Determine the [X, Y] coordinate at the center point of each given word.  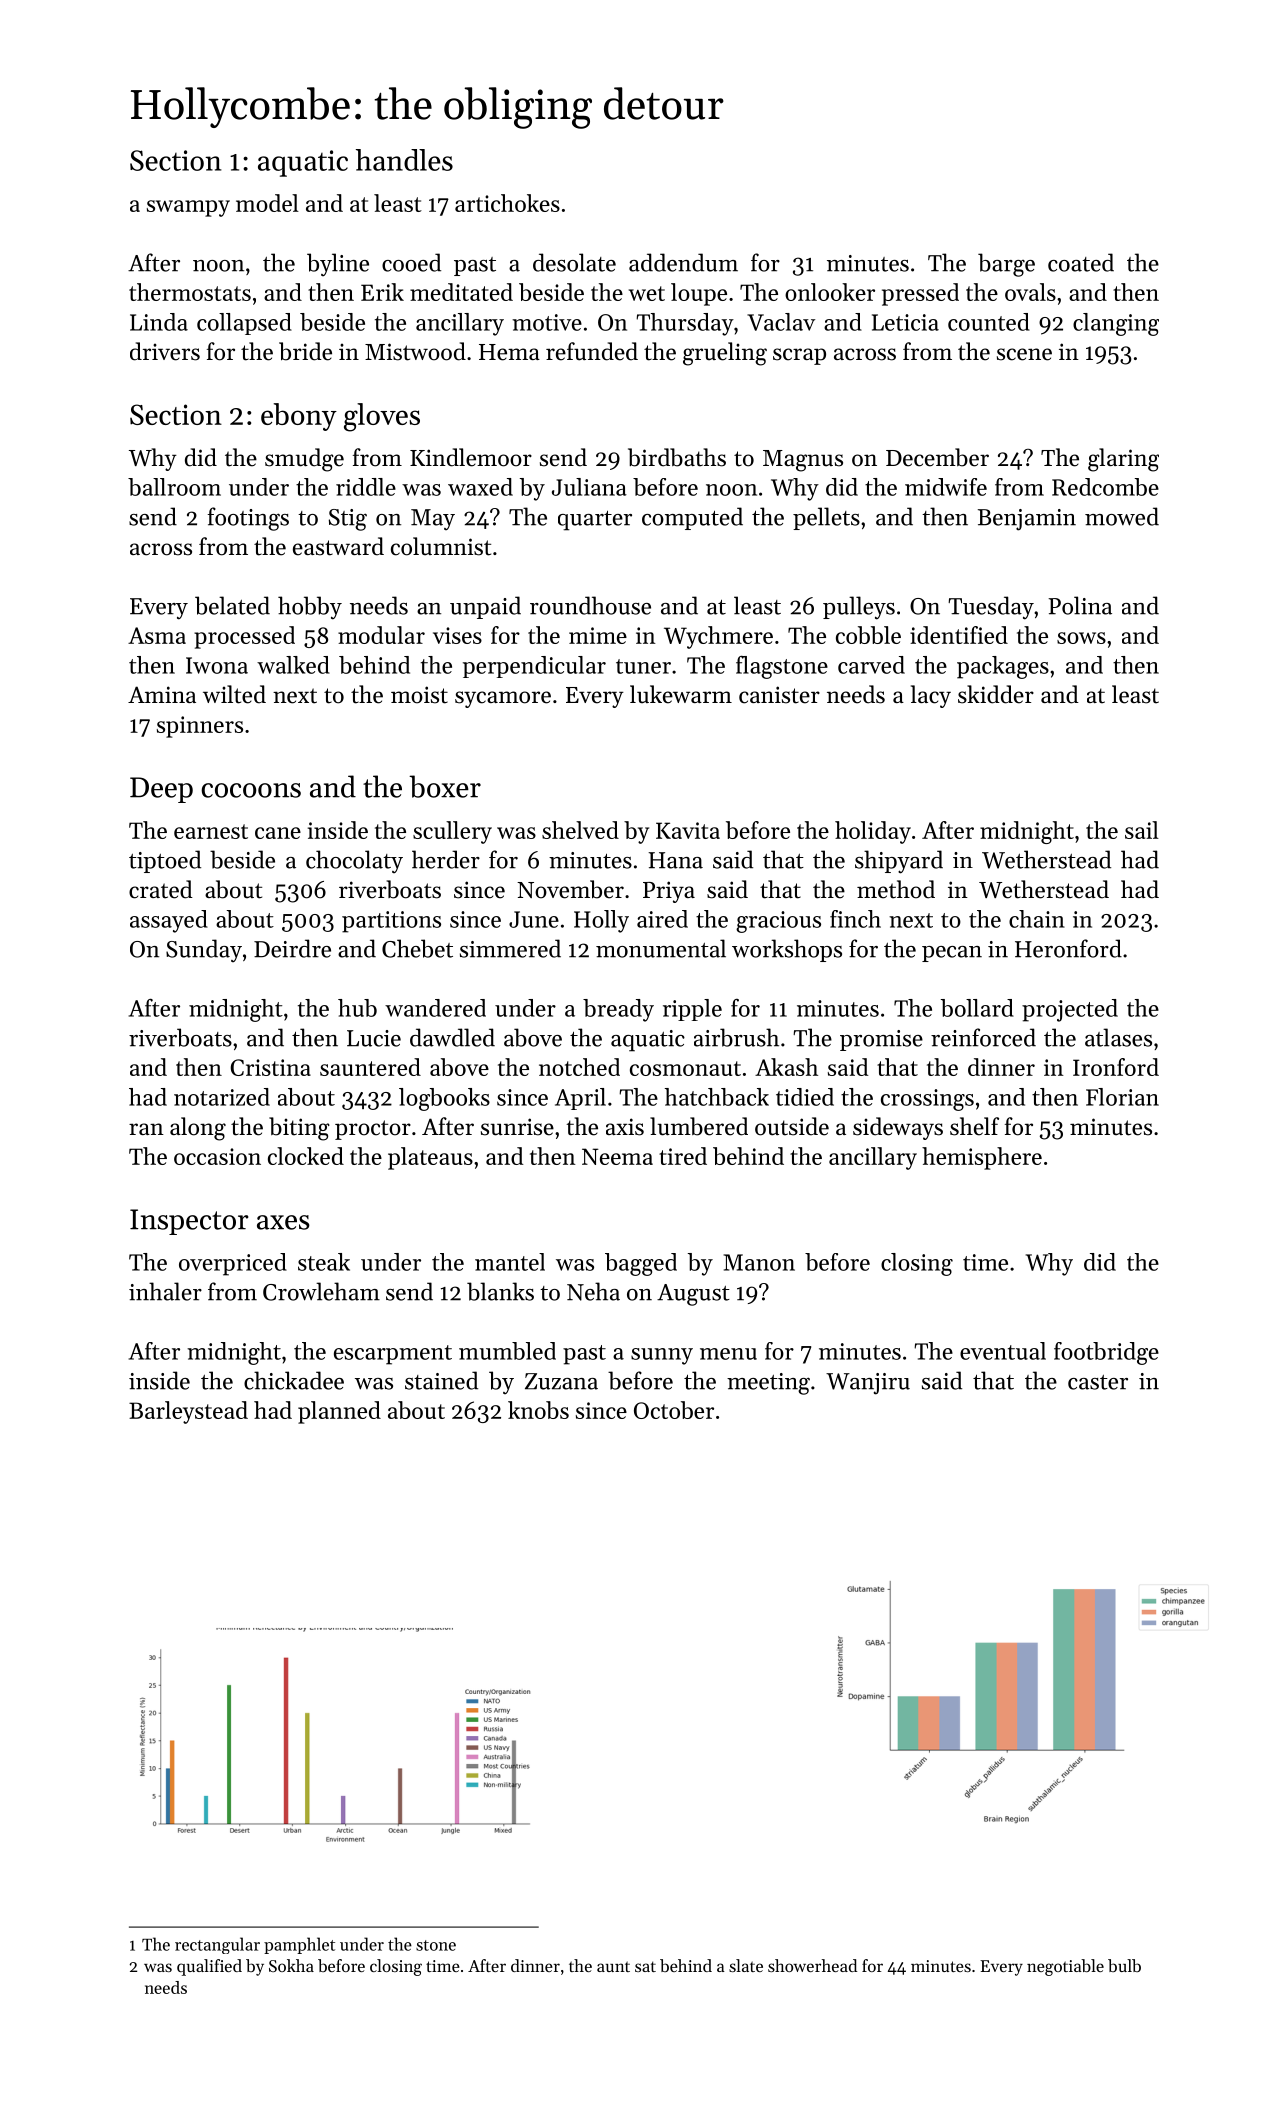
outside [792, 1126]
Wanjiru [868, 1384]
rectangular [217, 1945]
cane [278, 833]
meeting [768, 1384]
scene [1024, 354]
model [267, 203]
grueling [725, 354]
